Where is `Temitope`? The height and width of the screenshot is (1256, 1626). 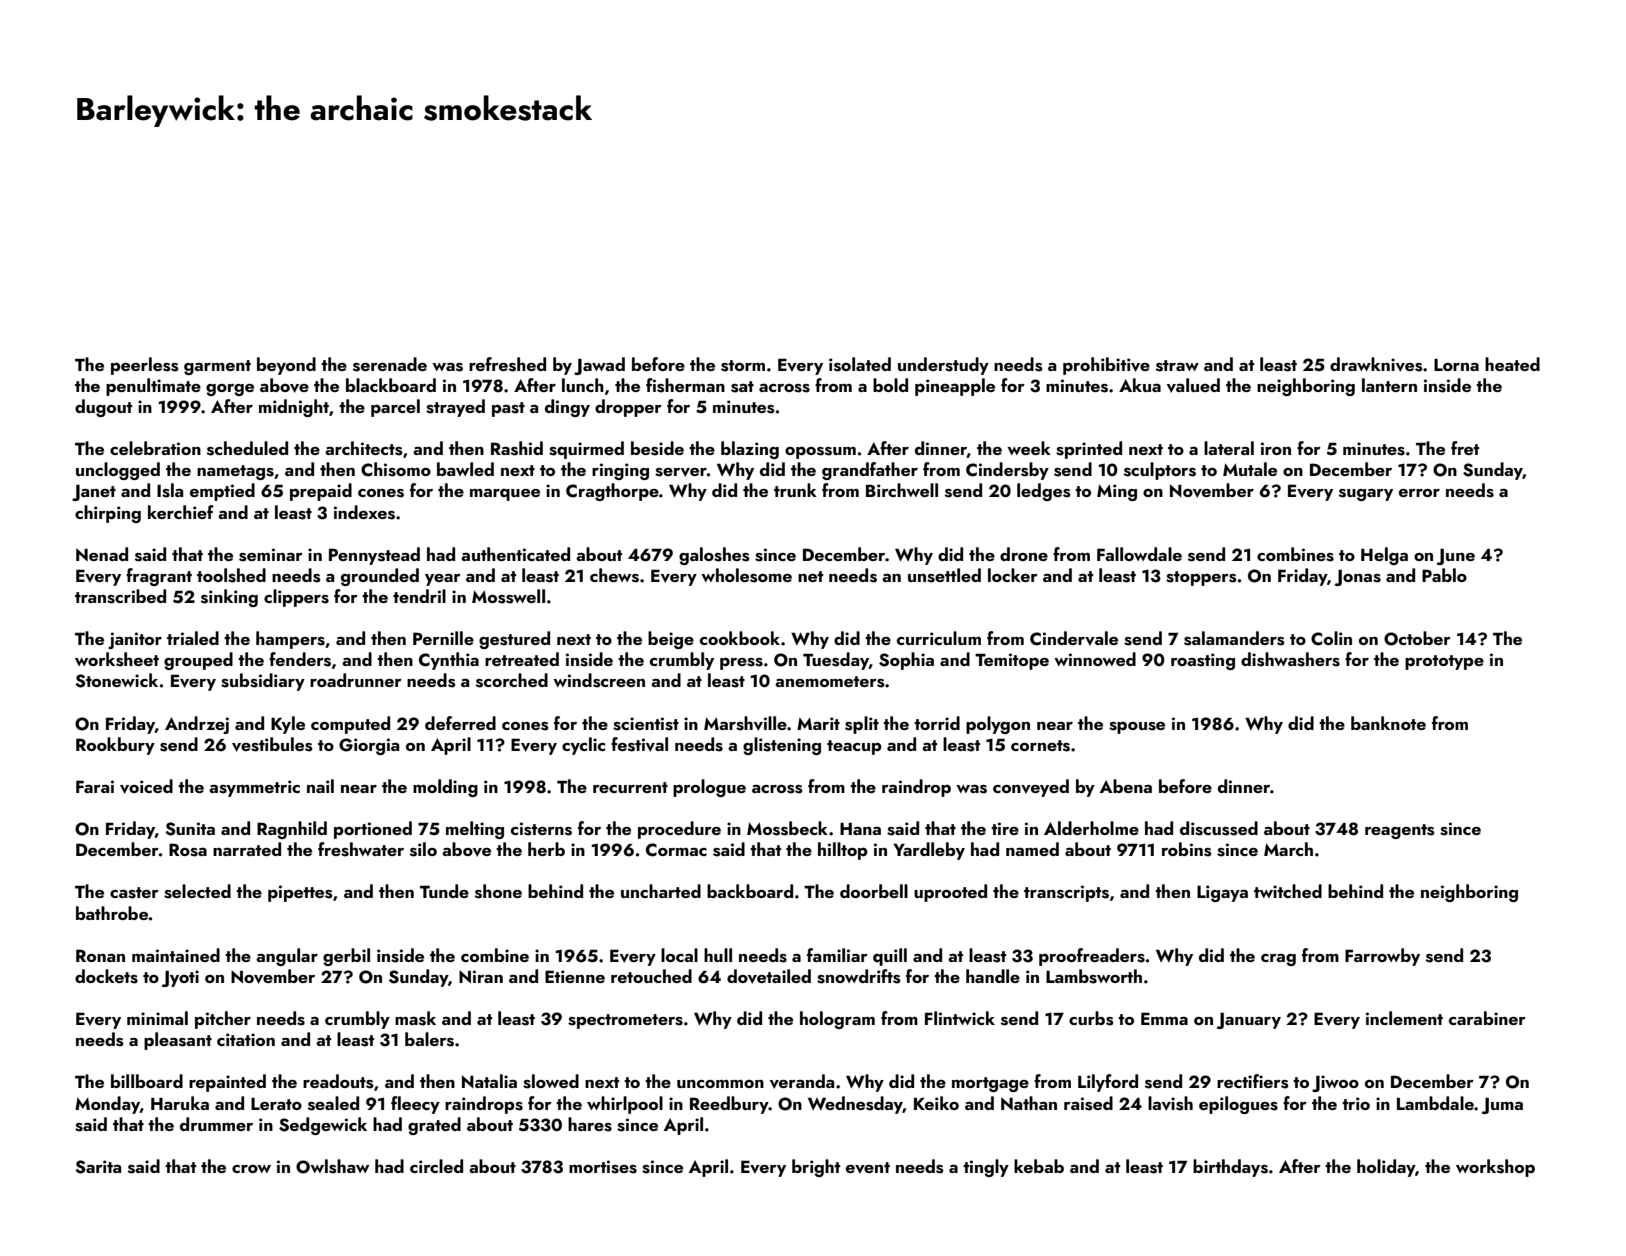 Temitope is located at coordinates (1012, 661).
